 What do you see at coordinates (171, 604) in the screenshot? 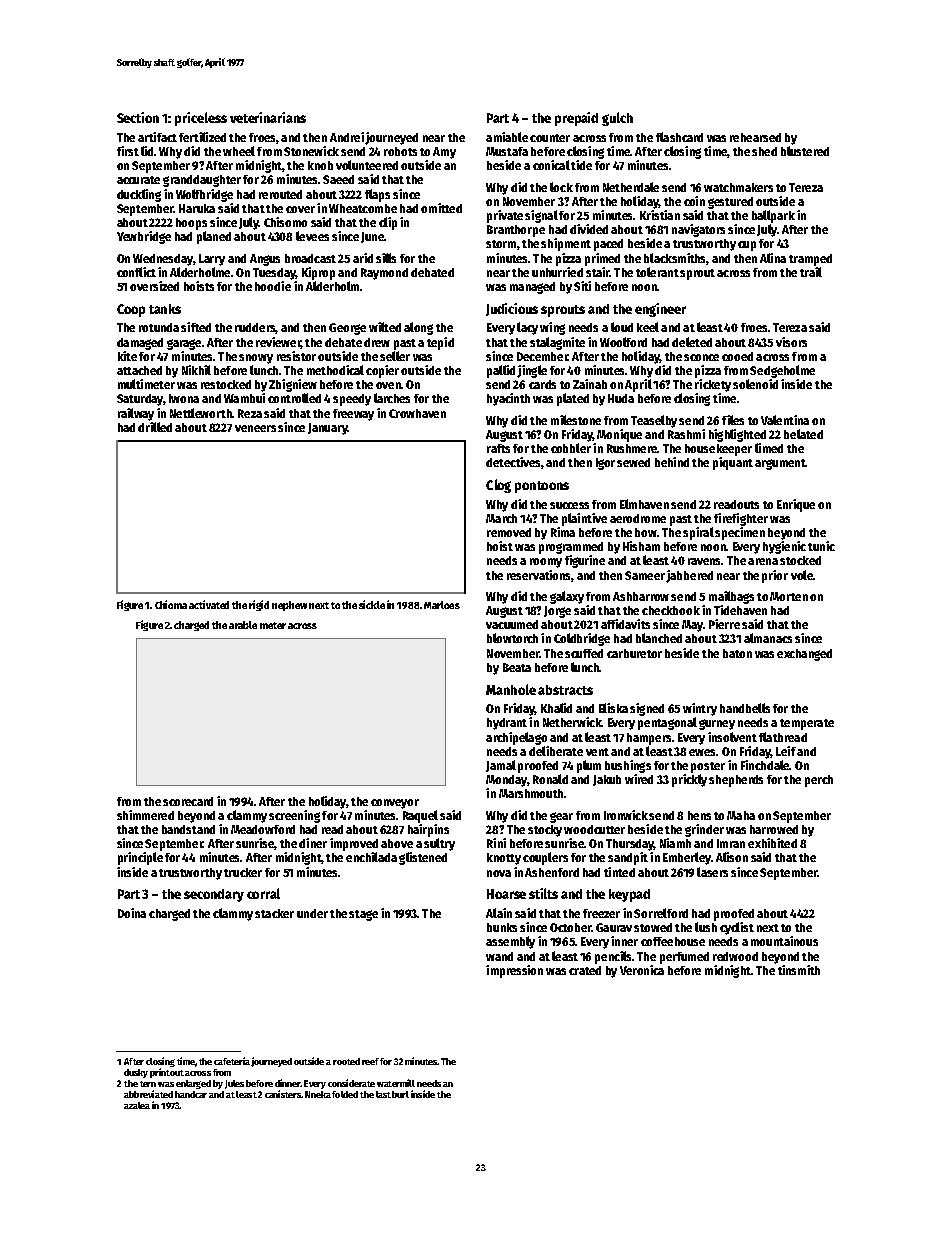
I see `Chioma` at bounding box center [171, 604].
